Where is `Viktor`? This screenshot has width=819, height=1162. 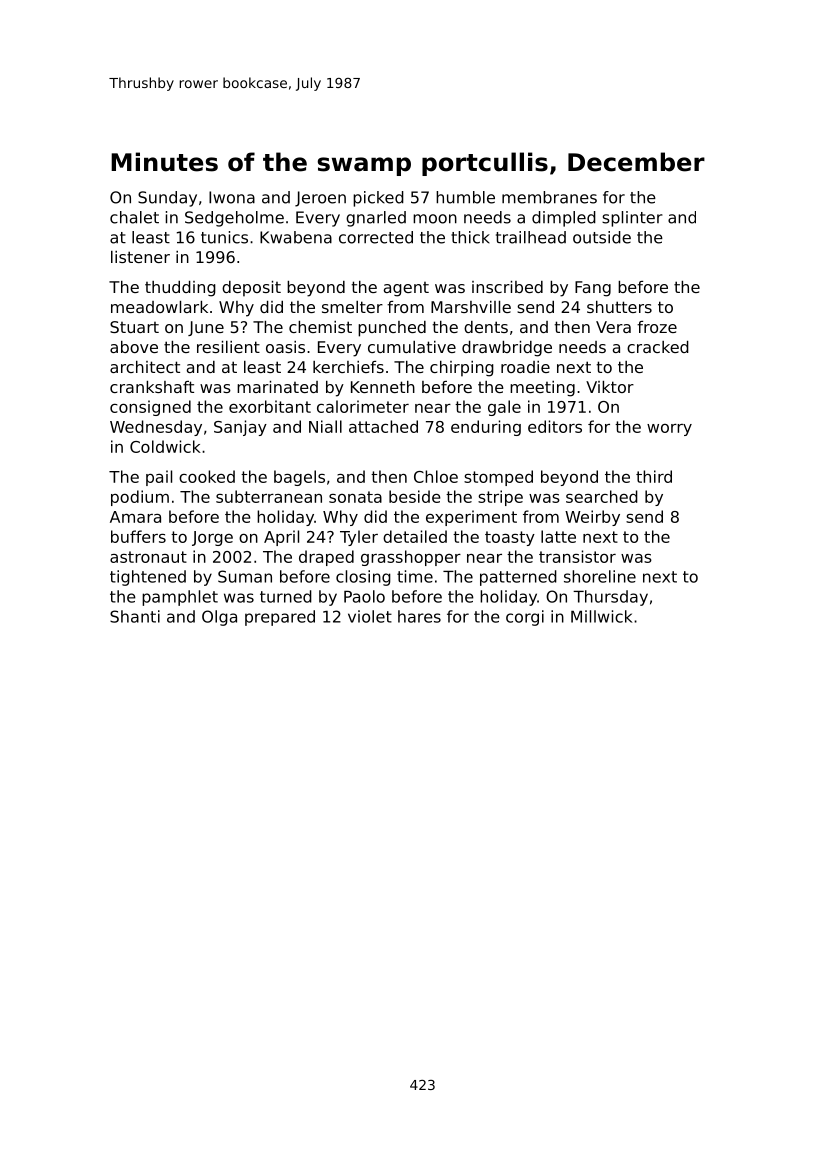 Viktor is located at coordinates (610, 387).
